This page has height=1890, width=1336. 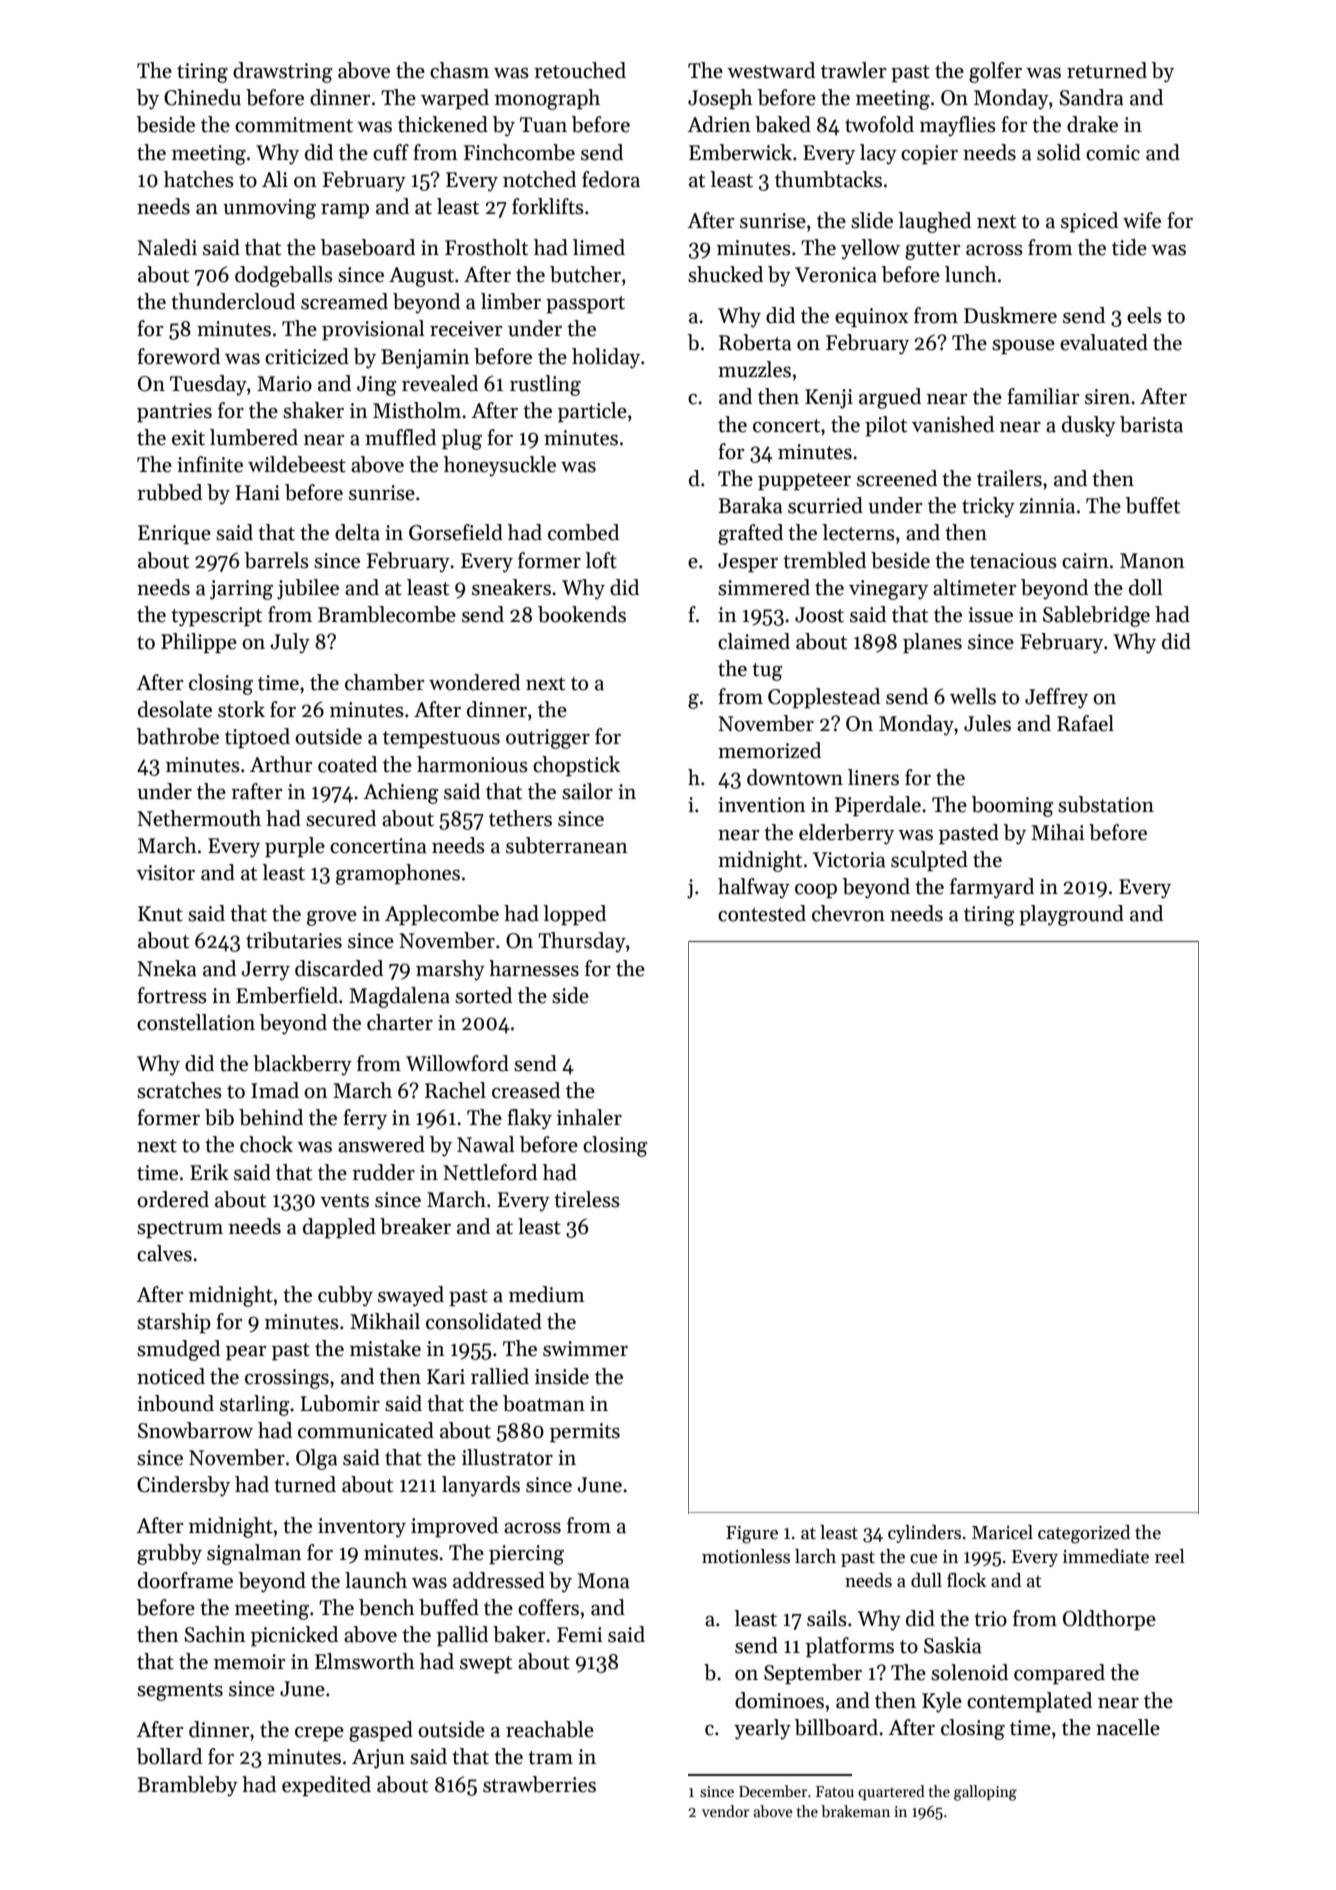 What do you see at coordinates (454, 1527) in the page?
I see `improved` at bounding box center [454, 1527].
